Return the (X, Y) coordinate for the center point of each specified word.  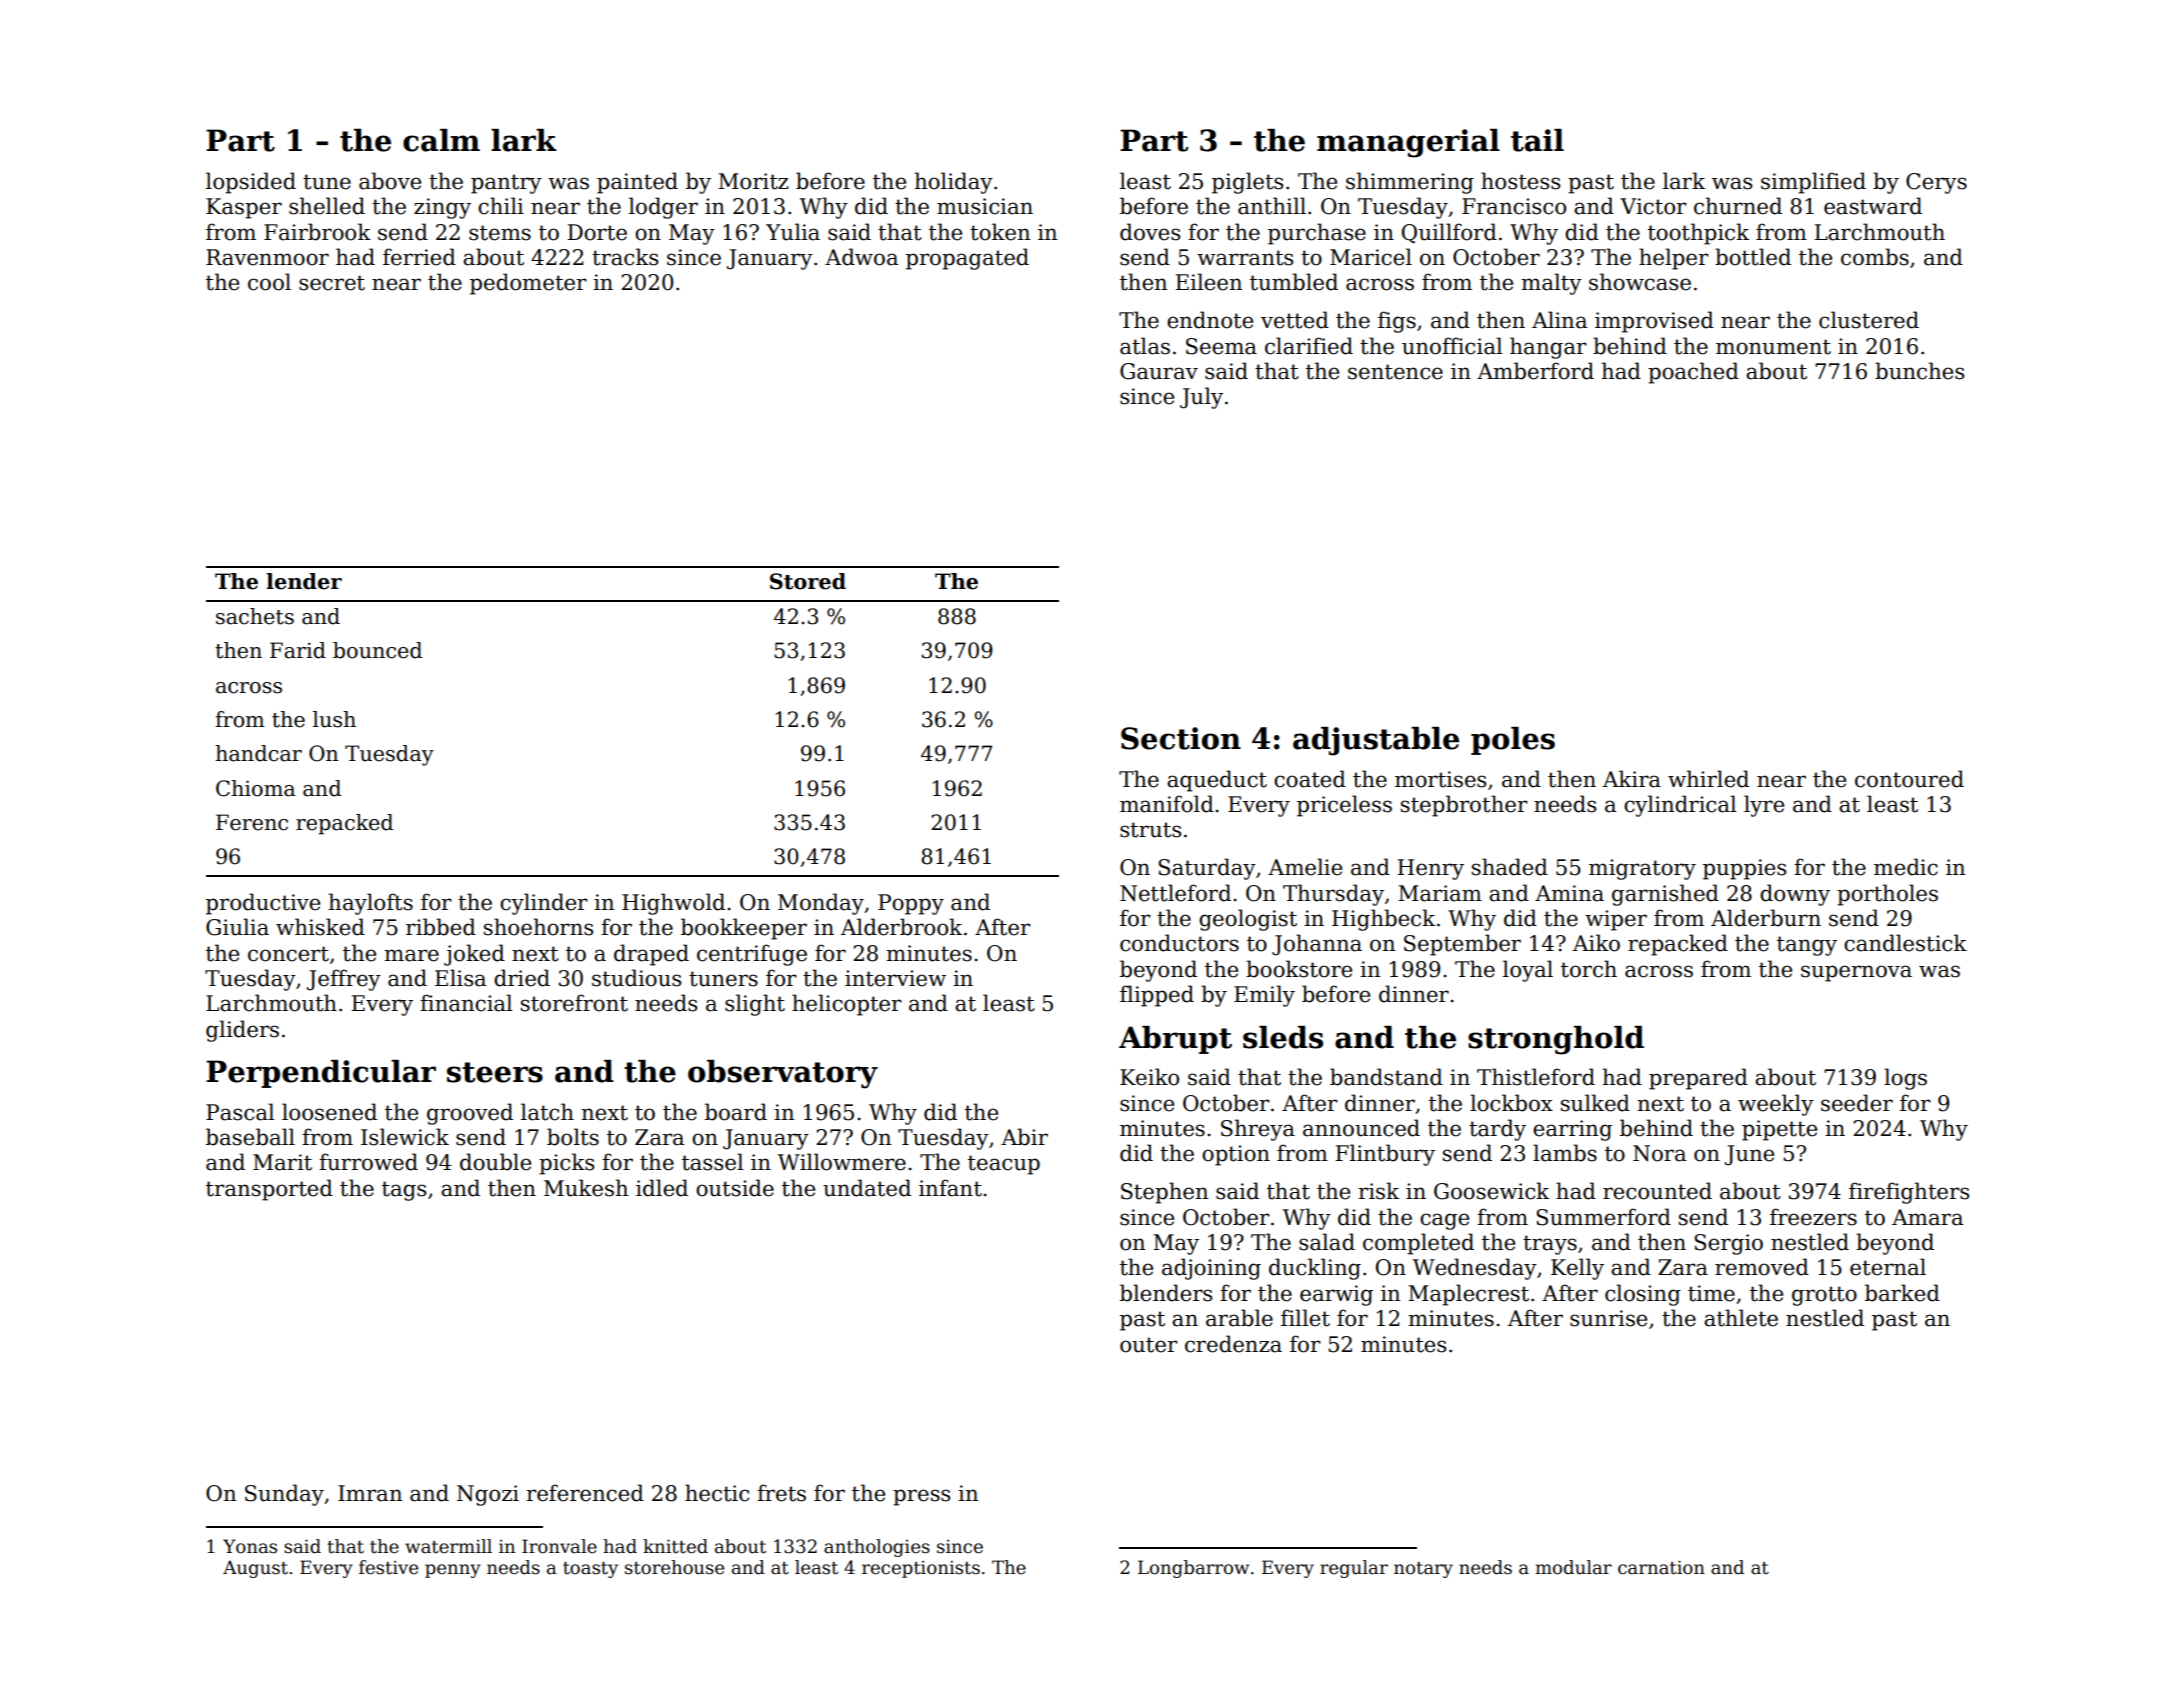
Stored (808, 581)
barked (1902, 1293)
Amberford (1535, 371)
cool (269, 282)
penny (453, 1571)
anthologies (877, 1548)
